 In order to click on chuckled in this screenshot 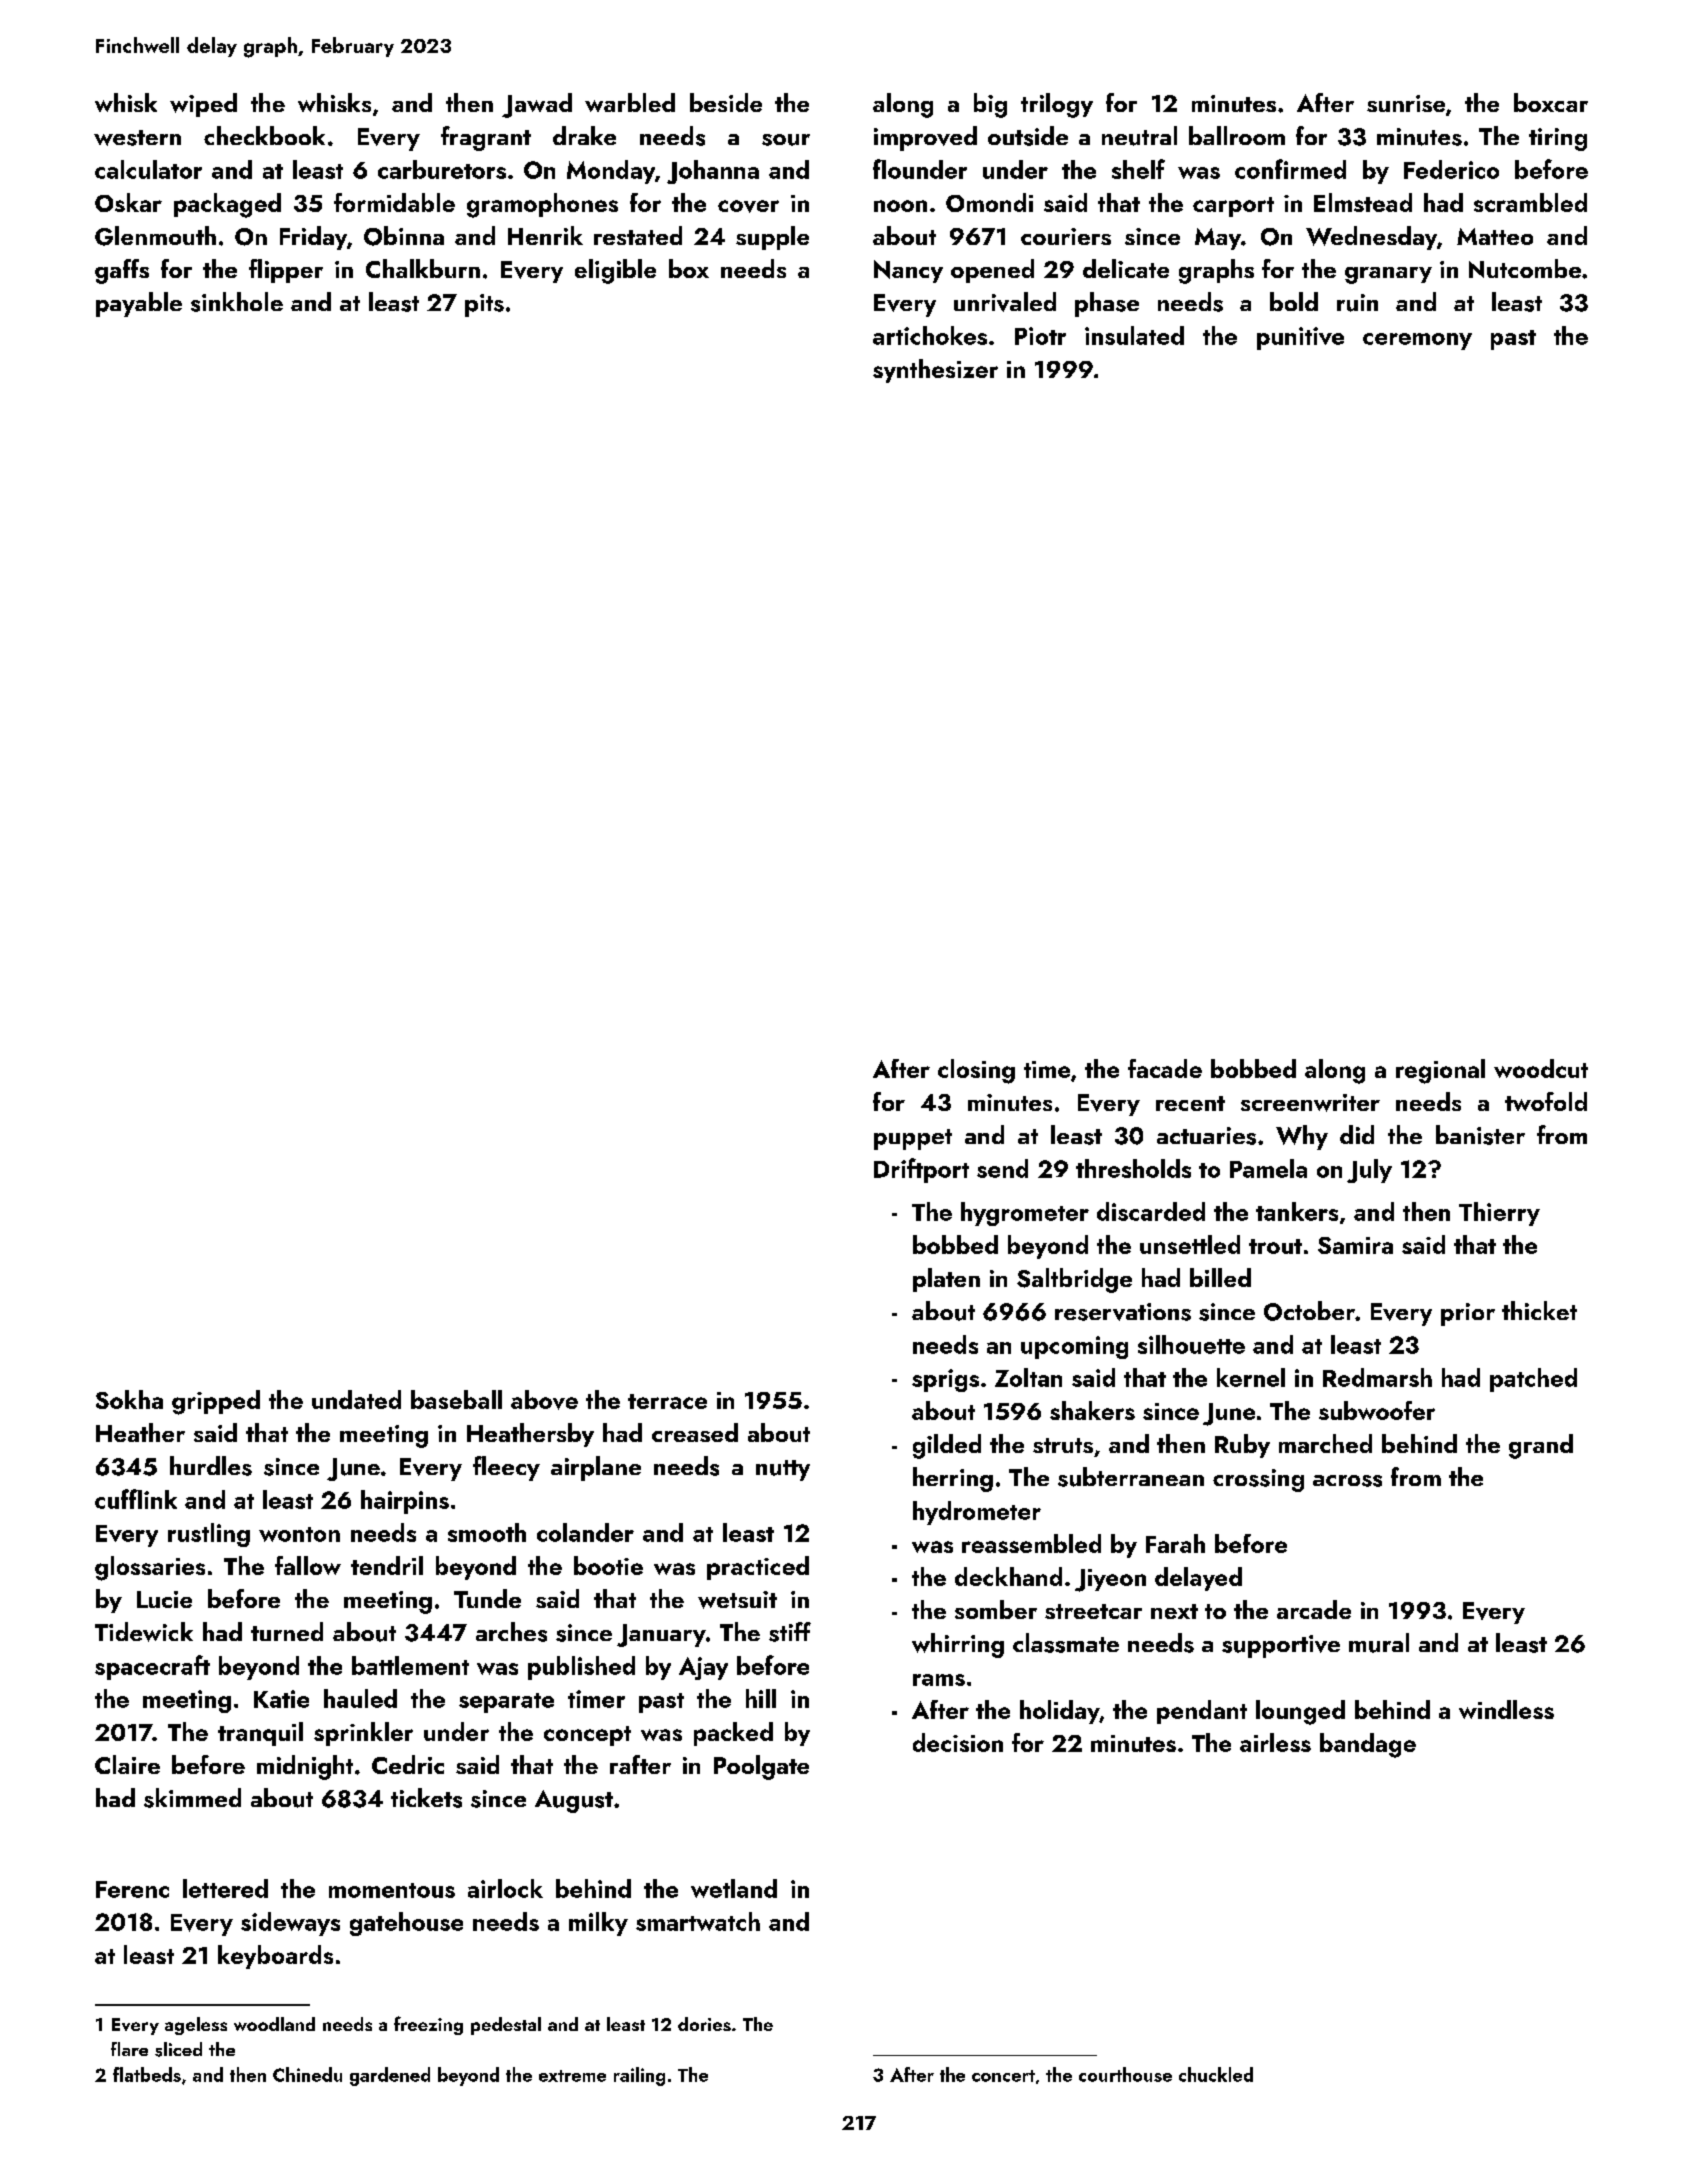, I will do `click(1216, 2074)`.
